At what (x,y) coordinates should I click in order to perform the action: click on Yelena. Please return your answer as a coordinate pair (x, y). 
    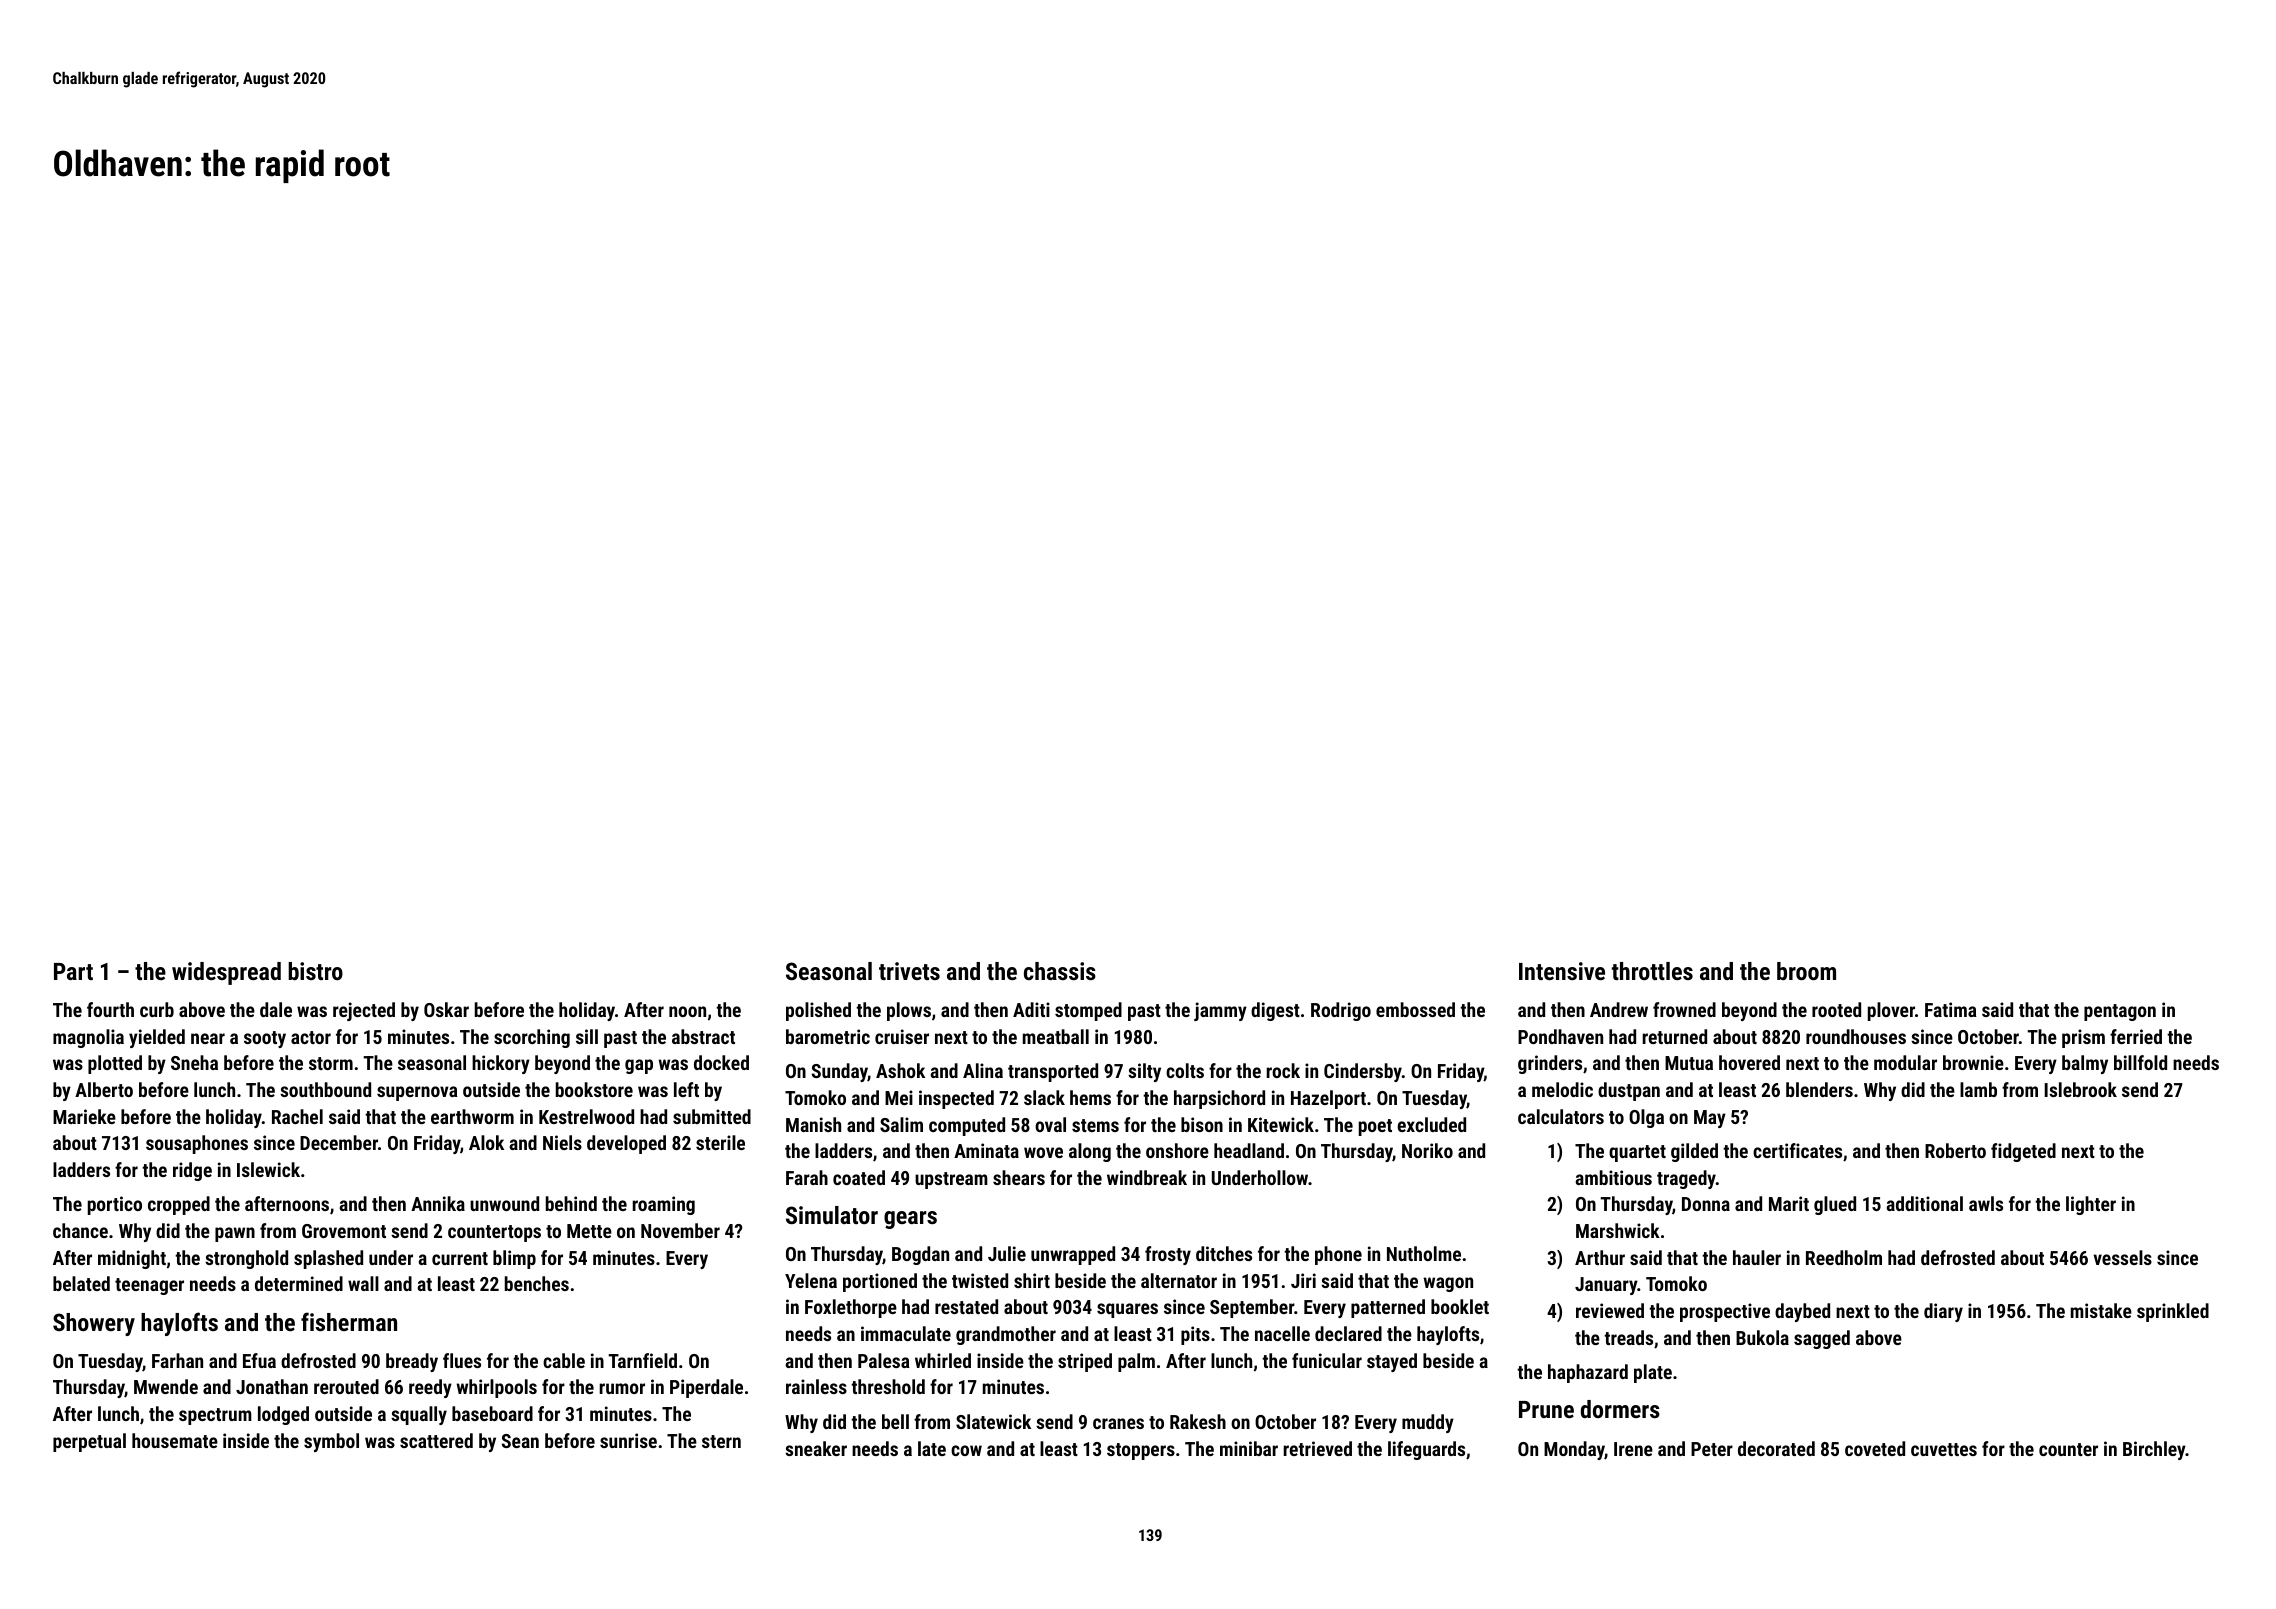
    Looking at the image, I should click on (811, 1280).
